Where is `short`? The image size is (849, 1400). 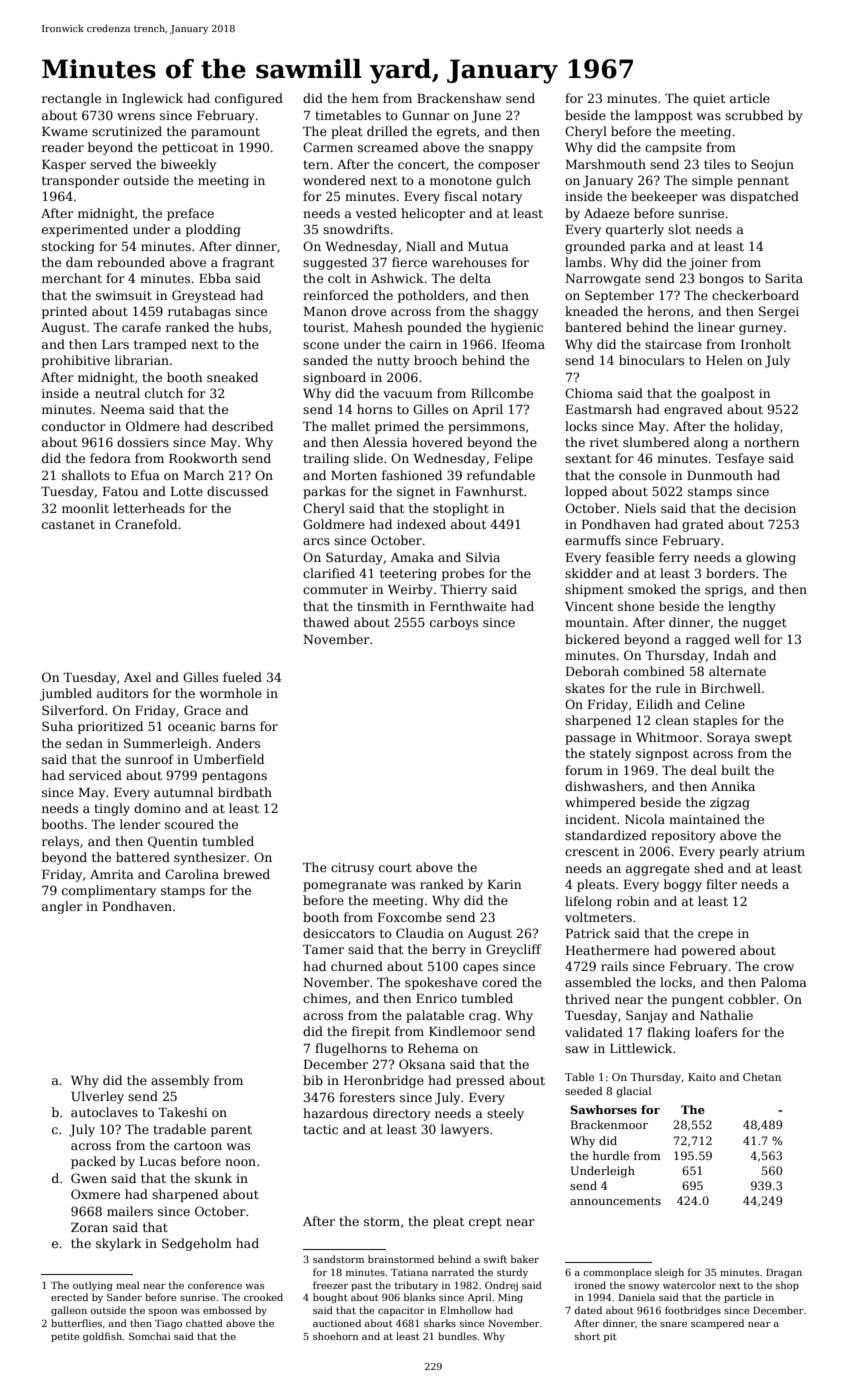 short is located at coordinates (587, 1336).
